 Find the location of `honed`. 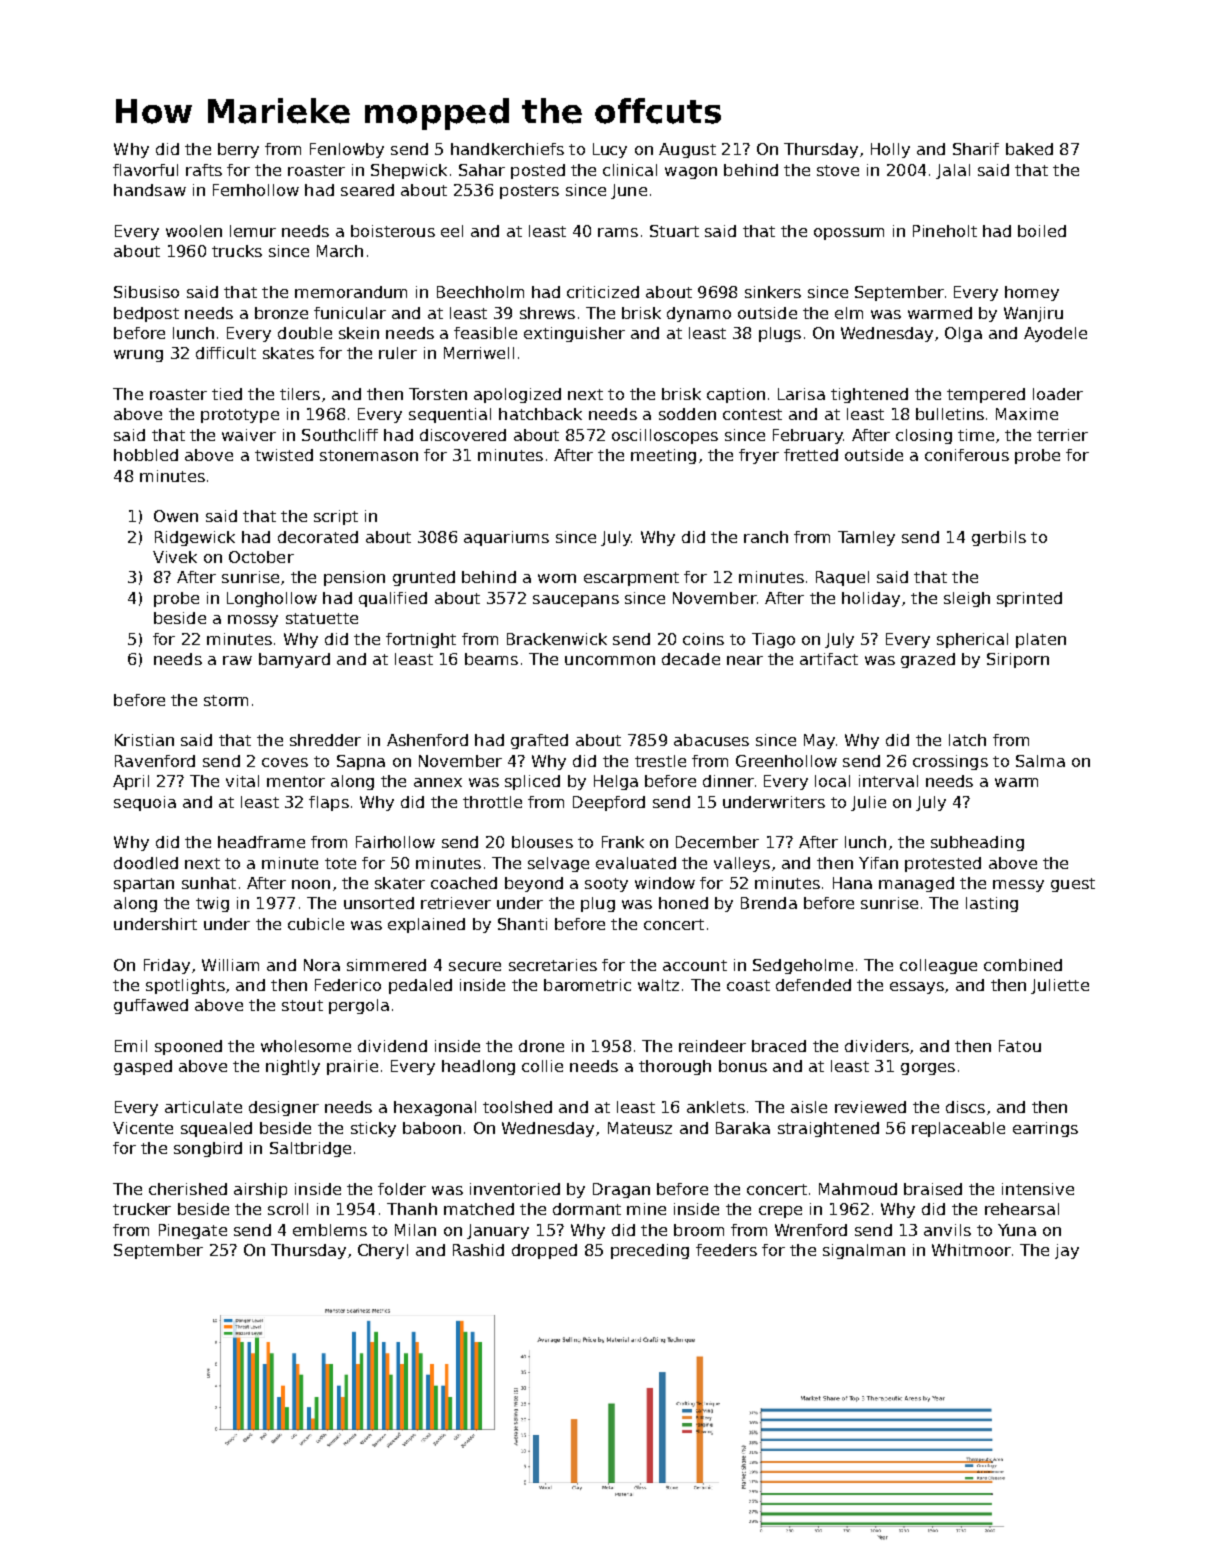

honed is located at coordinates (683, 903).
